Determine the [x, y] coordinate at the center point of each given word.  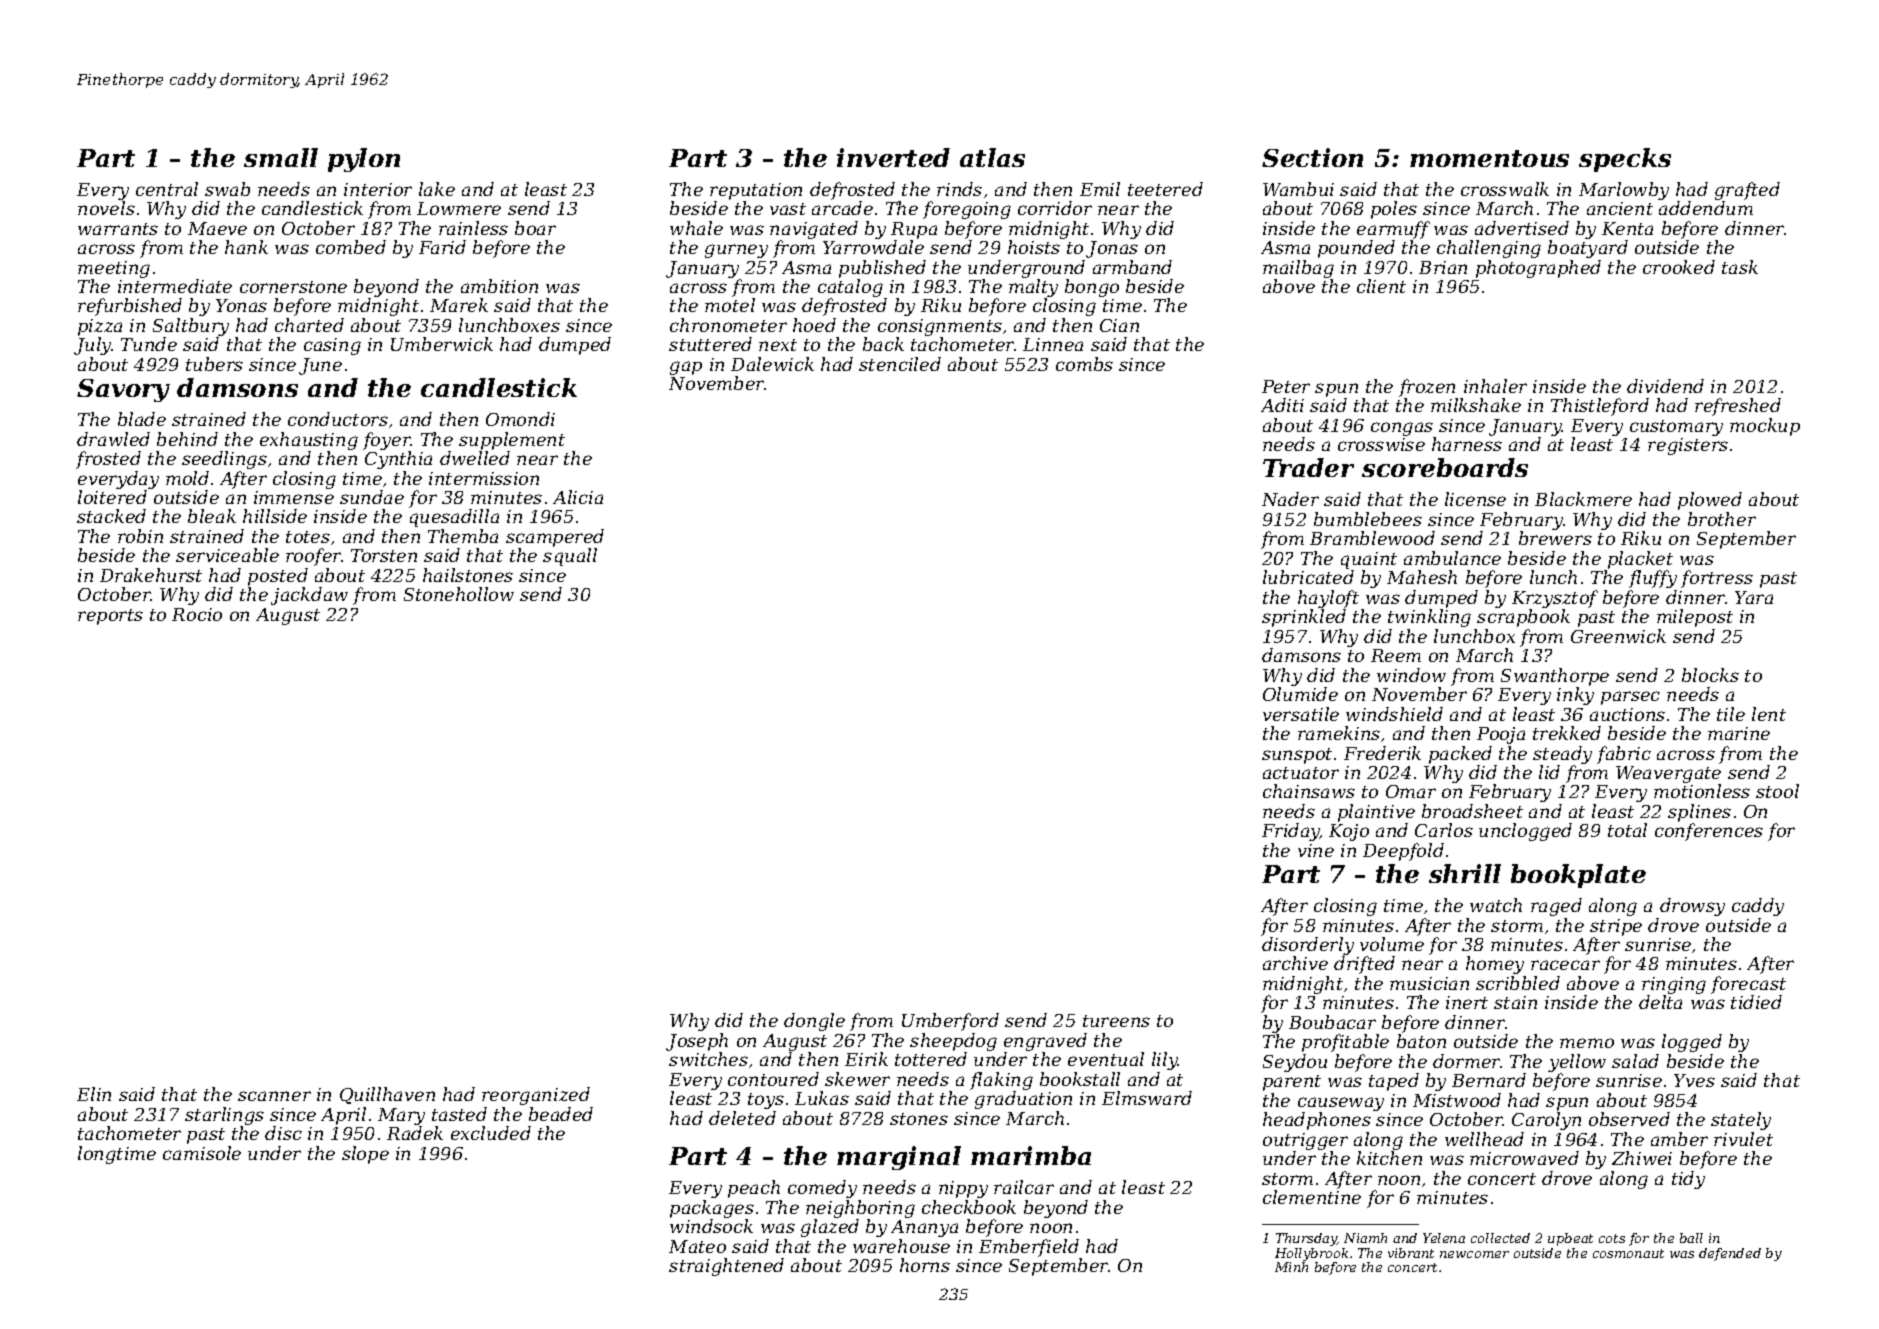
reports [110, 617]
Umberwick [442, 344]
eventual [1106, 1059]
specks [1625, 160]
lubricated [1308, 577]
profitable [1345, 1043]
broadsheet [1472, 811]
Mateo [697, 1246]
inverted [893, 157]
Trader [1308, 467]
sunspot [1297, 756]
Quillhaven [387, 1095]
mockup [1765, 427]
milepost [1695, 618]
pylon [364, 160]
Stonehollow [459, 594]
